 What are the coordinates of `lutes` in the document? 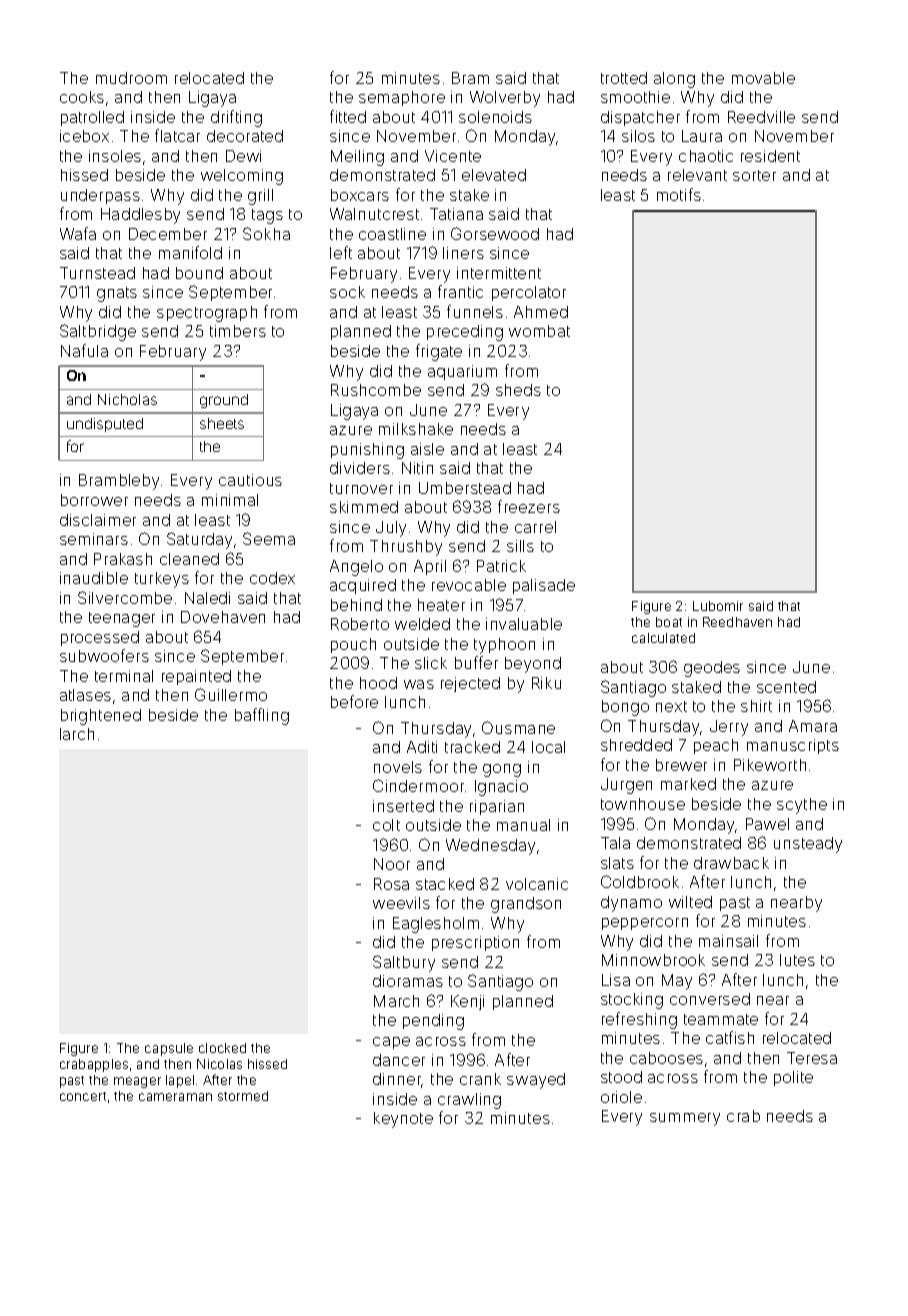 It's located at (797, 960).
